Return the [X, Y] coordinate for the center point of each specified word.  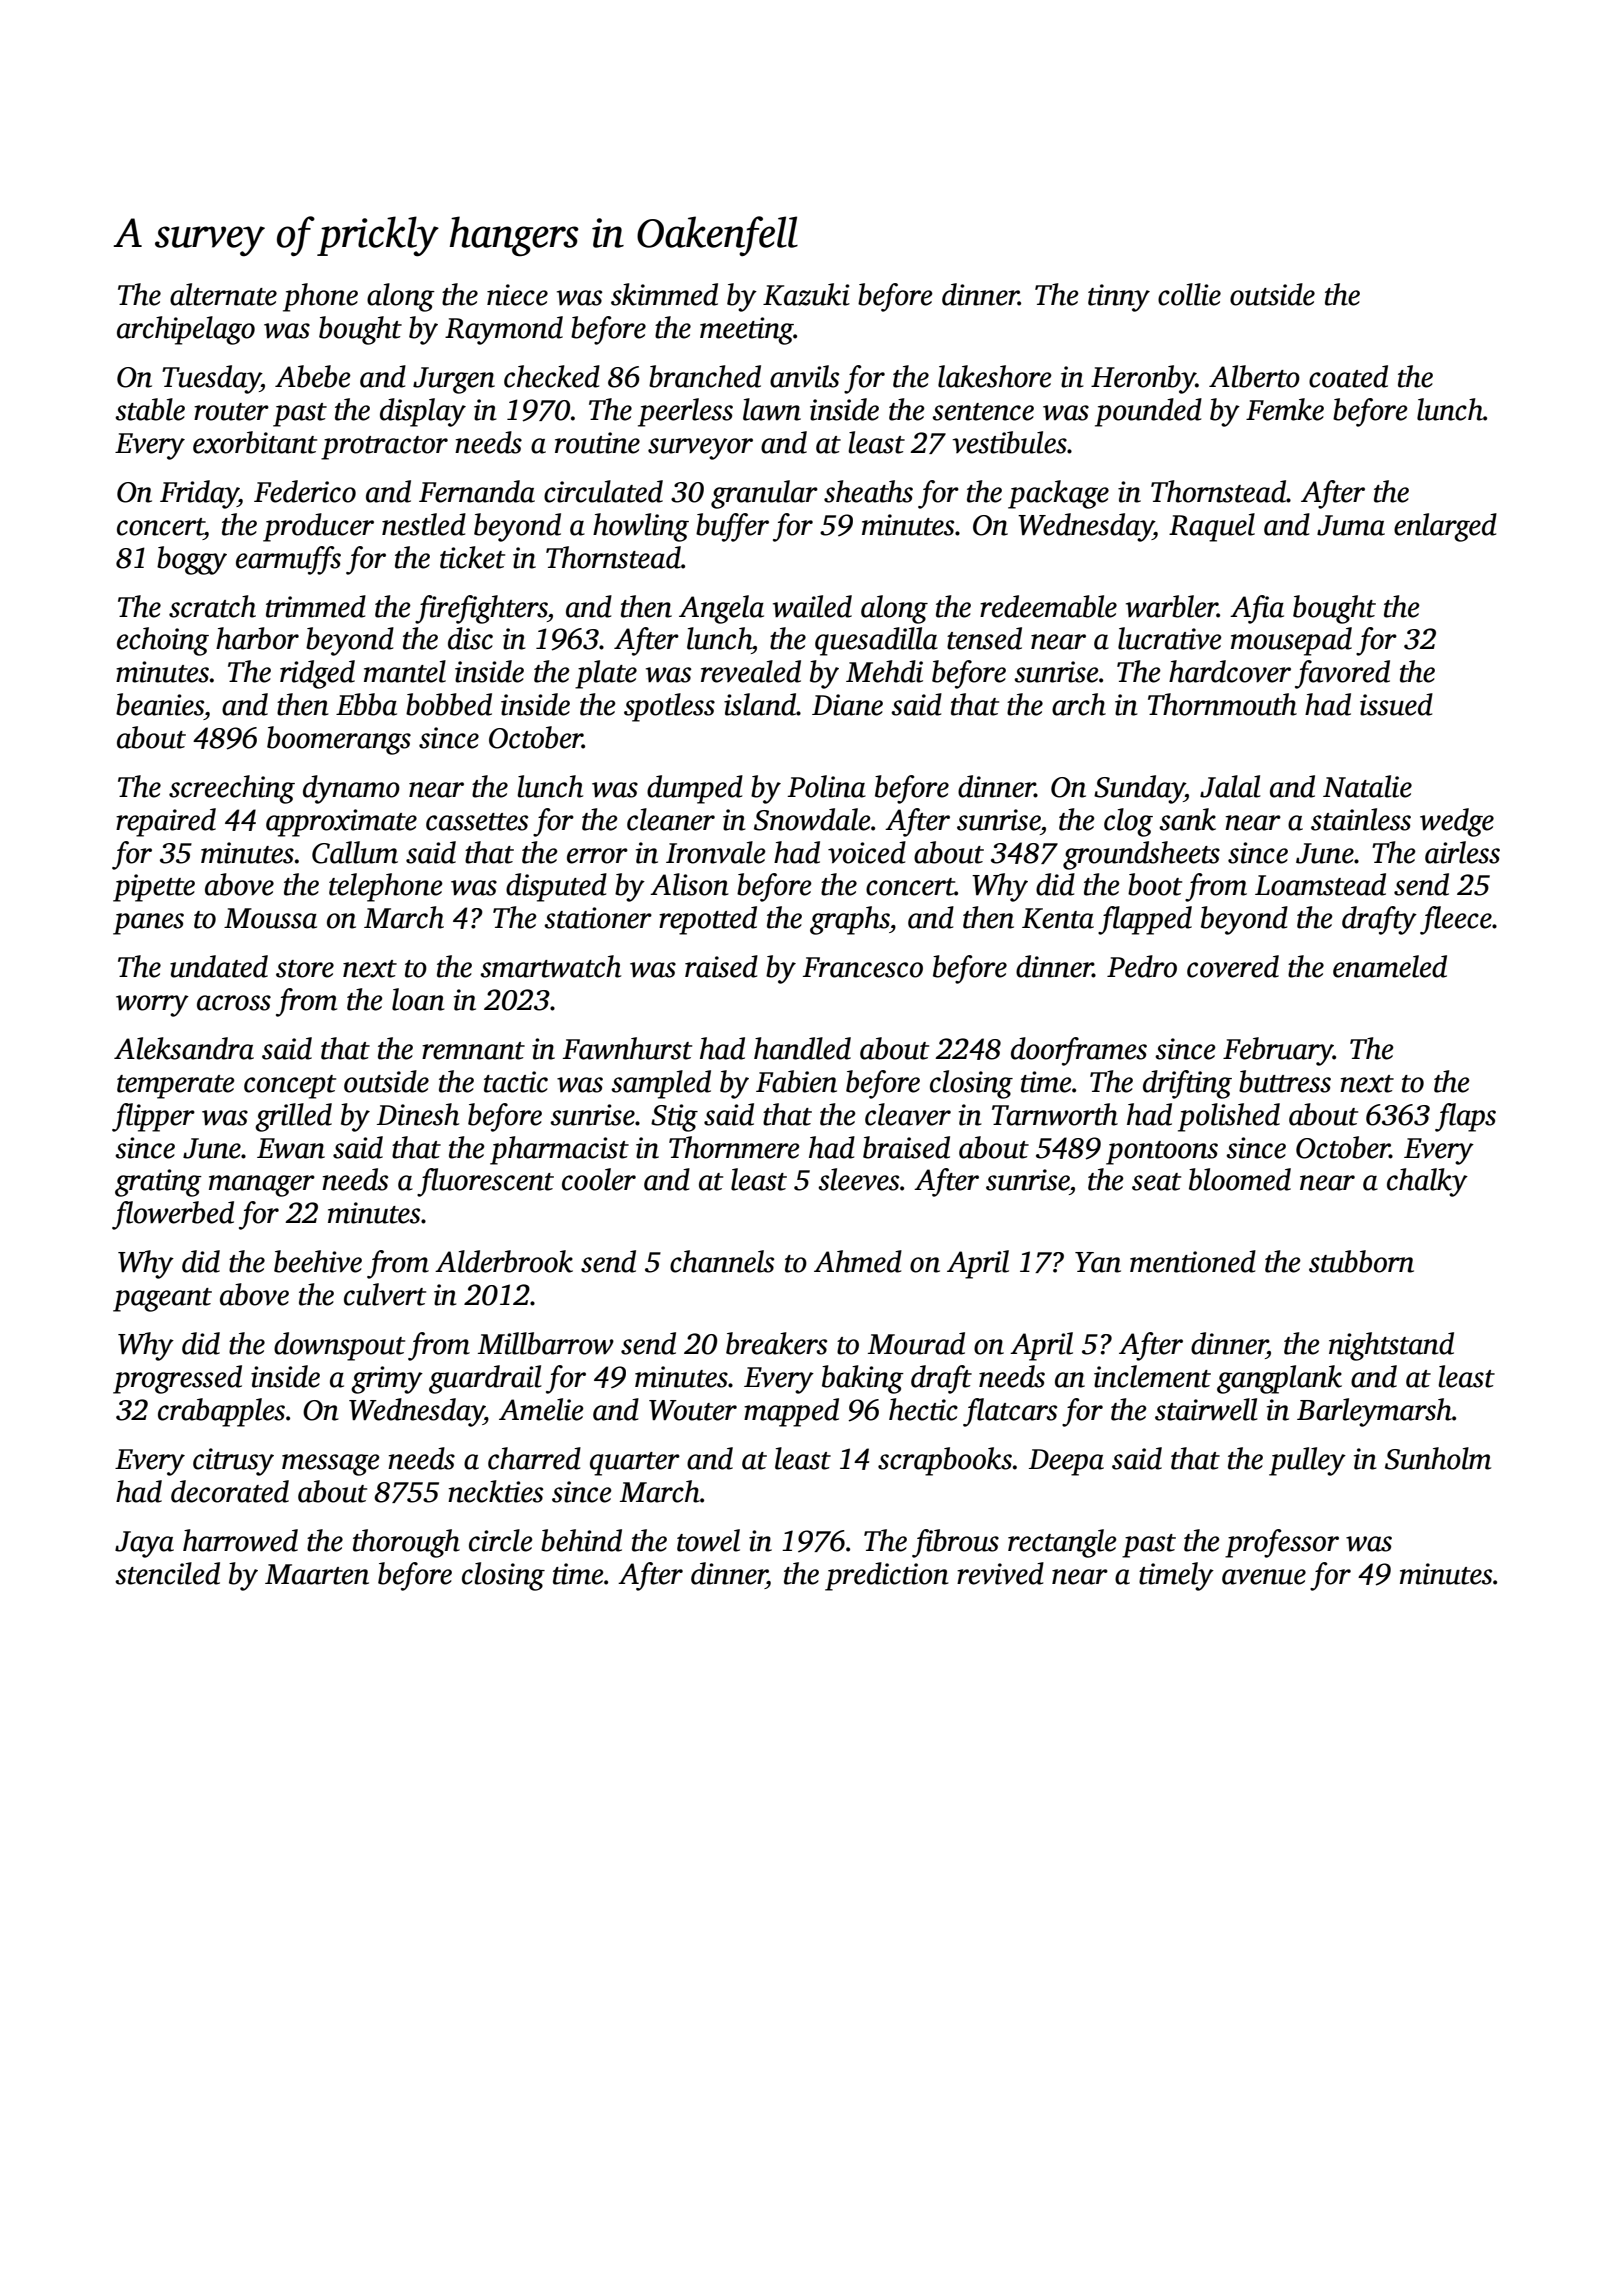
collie [1189, 294]
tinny [1119, 298]
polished [1229, 1117]
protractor [384, 448]
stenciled [167, 1573]
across [234, 1003]
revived [1000, 1573]
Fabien [796, 1081]
